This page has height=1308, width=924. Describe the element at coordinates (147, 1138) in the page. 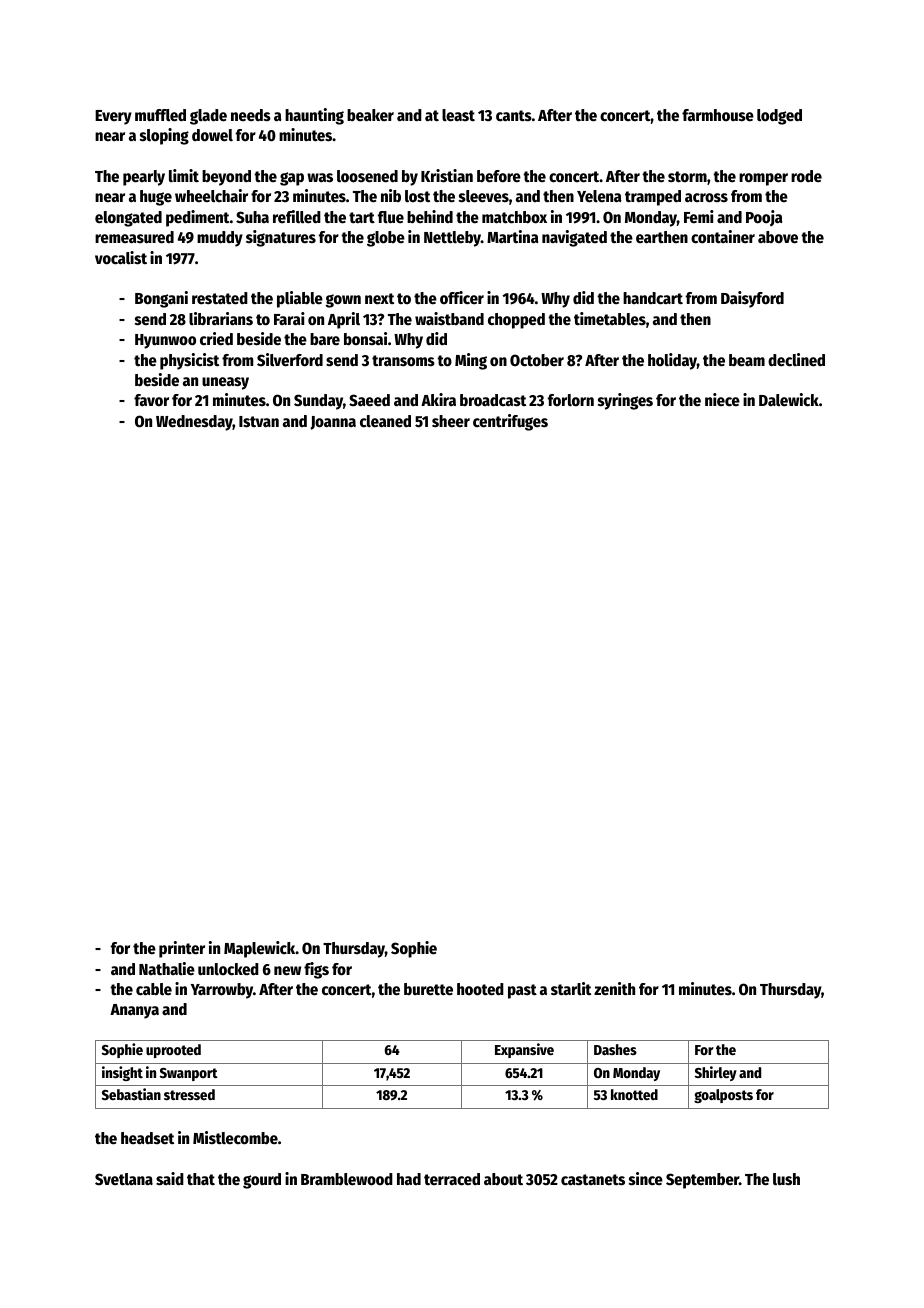

I see `headset` at that location.
